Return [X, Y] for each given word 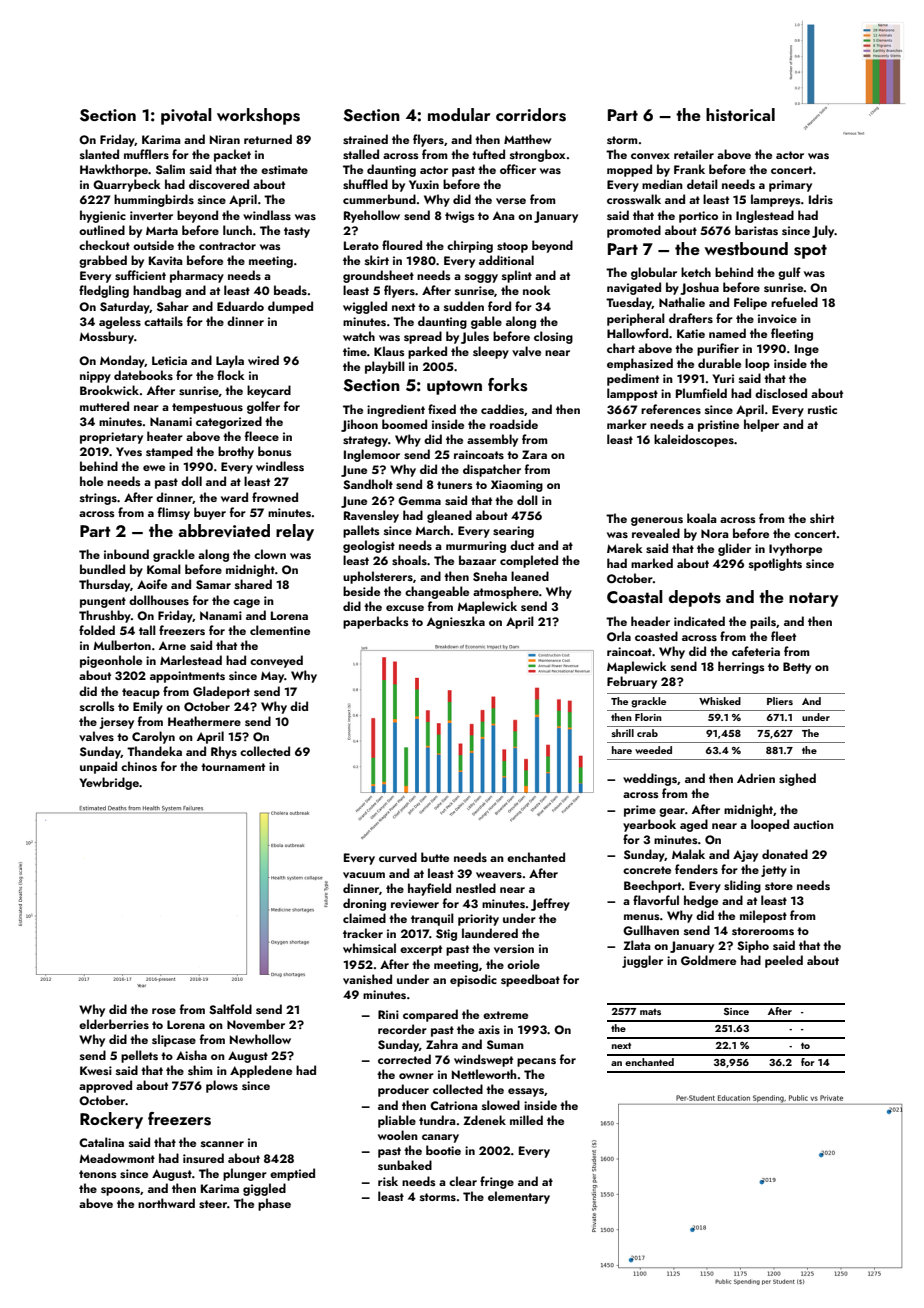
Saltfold [230, 1009]
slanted [99, 154]
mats [650, 1012]
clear [463, 1181]
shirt [822, 518]
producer [403, 1090]
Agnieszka [456, 622]
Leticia [169, 360]
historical [740, 115]
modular [459, 114]
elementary [519, 1197]
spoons [120, 1191]
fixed [442, 409]
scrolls [97, 706]
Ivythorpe [795, 549]
